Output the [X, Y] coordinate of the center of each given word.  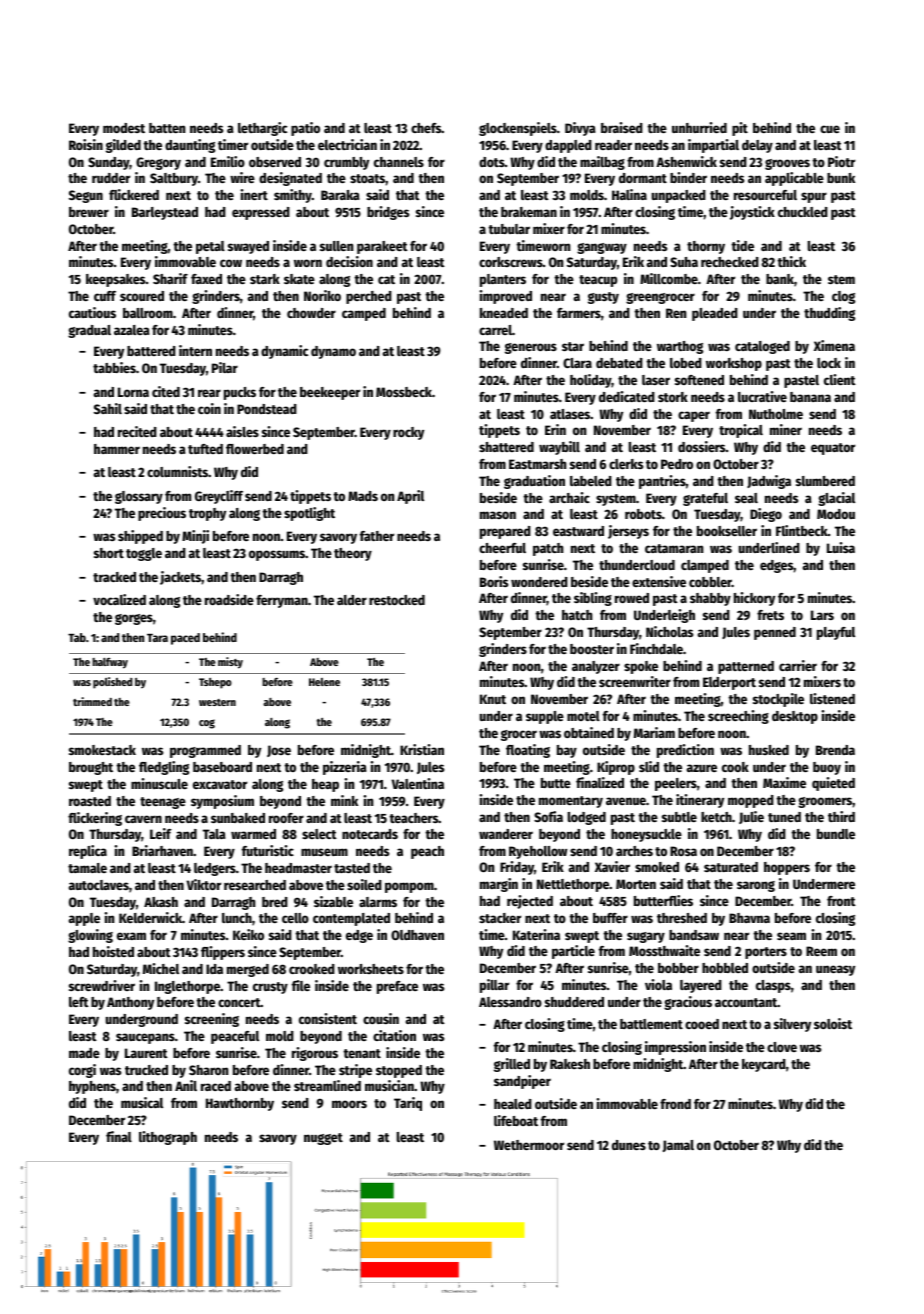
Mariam [654, 732]
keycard [764, 1065]
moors [349, 1104]
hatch [577, 615]
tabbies [114, 367]
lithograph [168, 1138]
